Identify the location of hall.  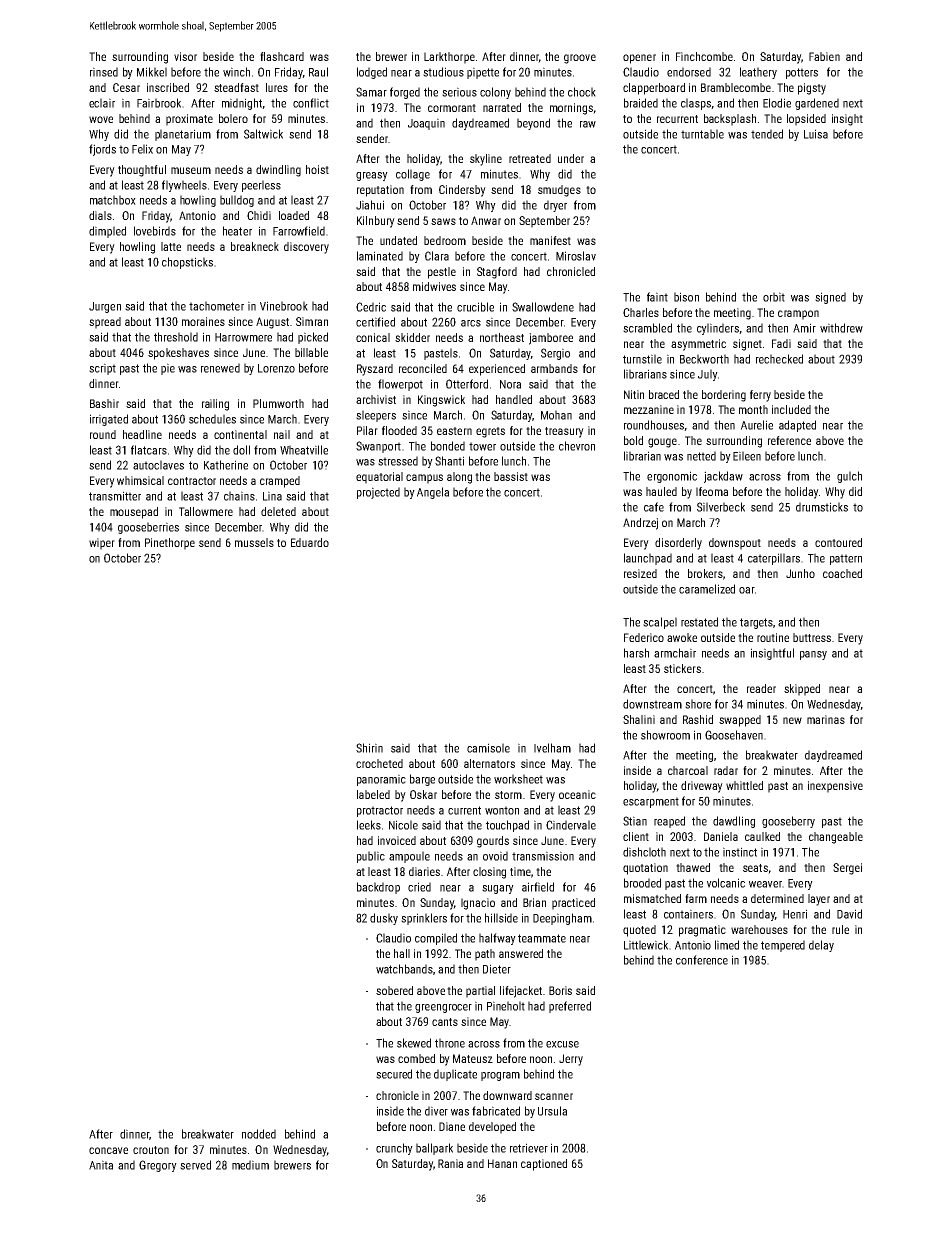
(402, 953).
